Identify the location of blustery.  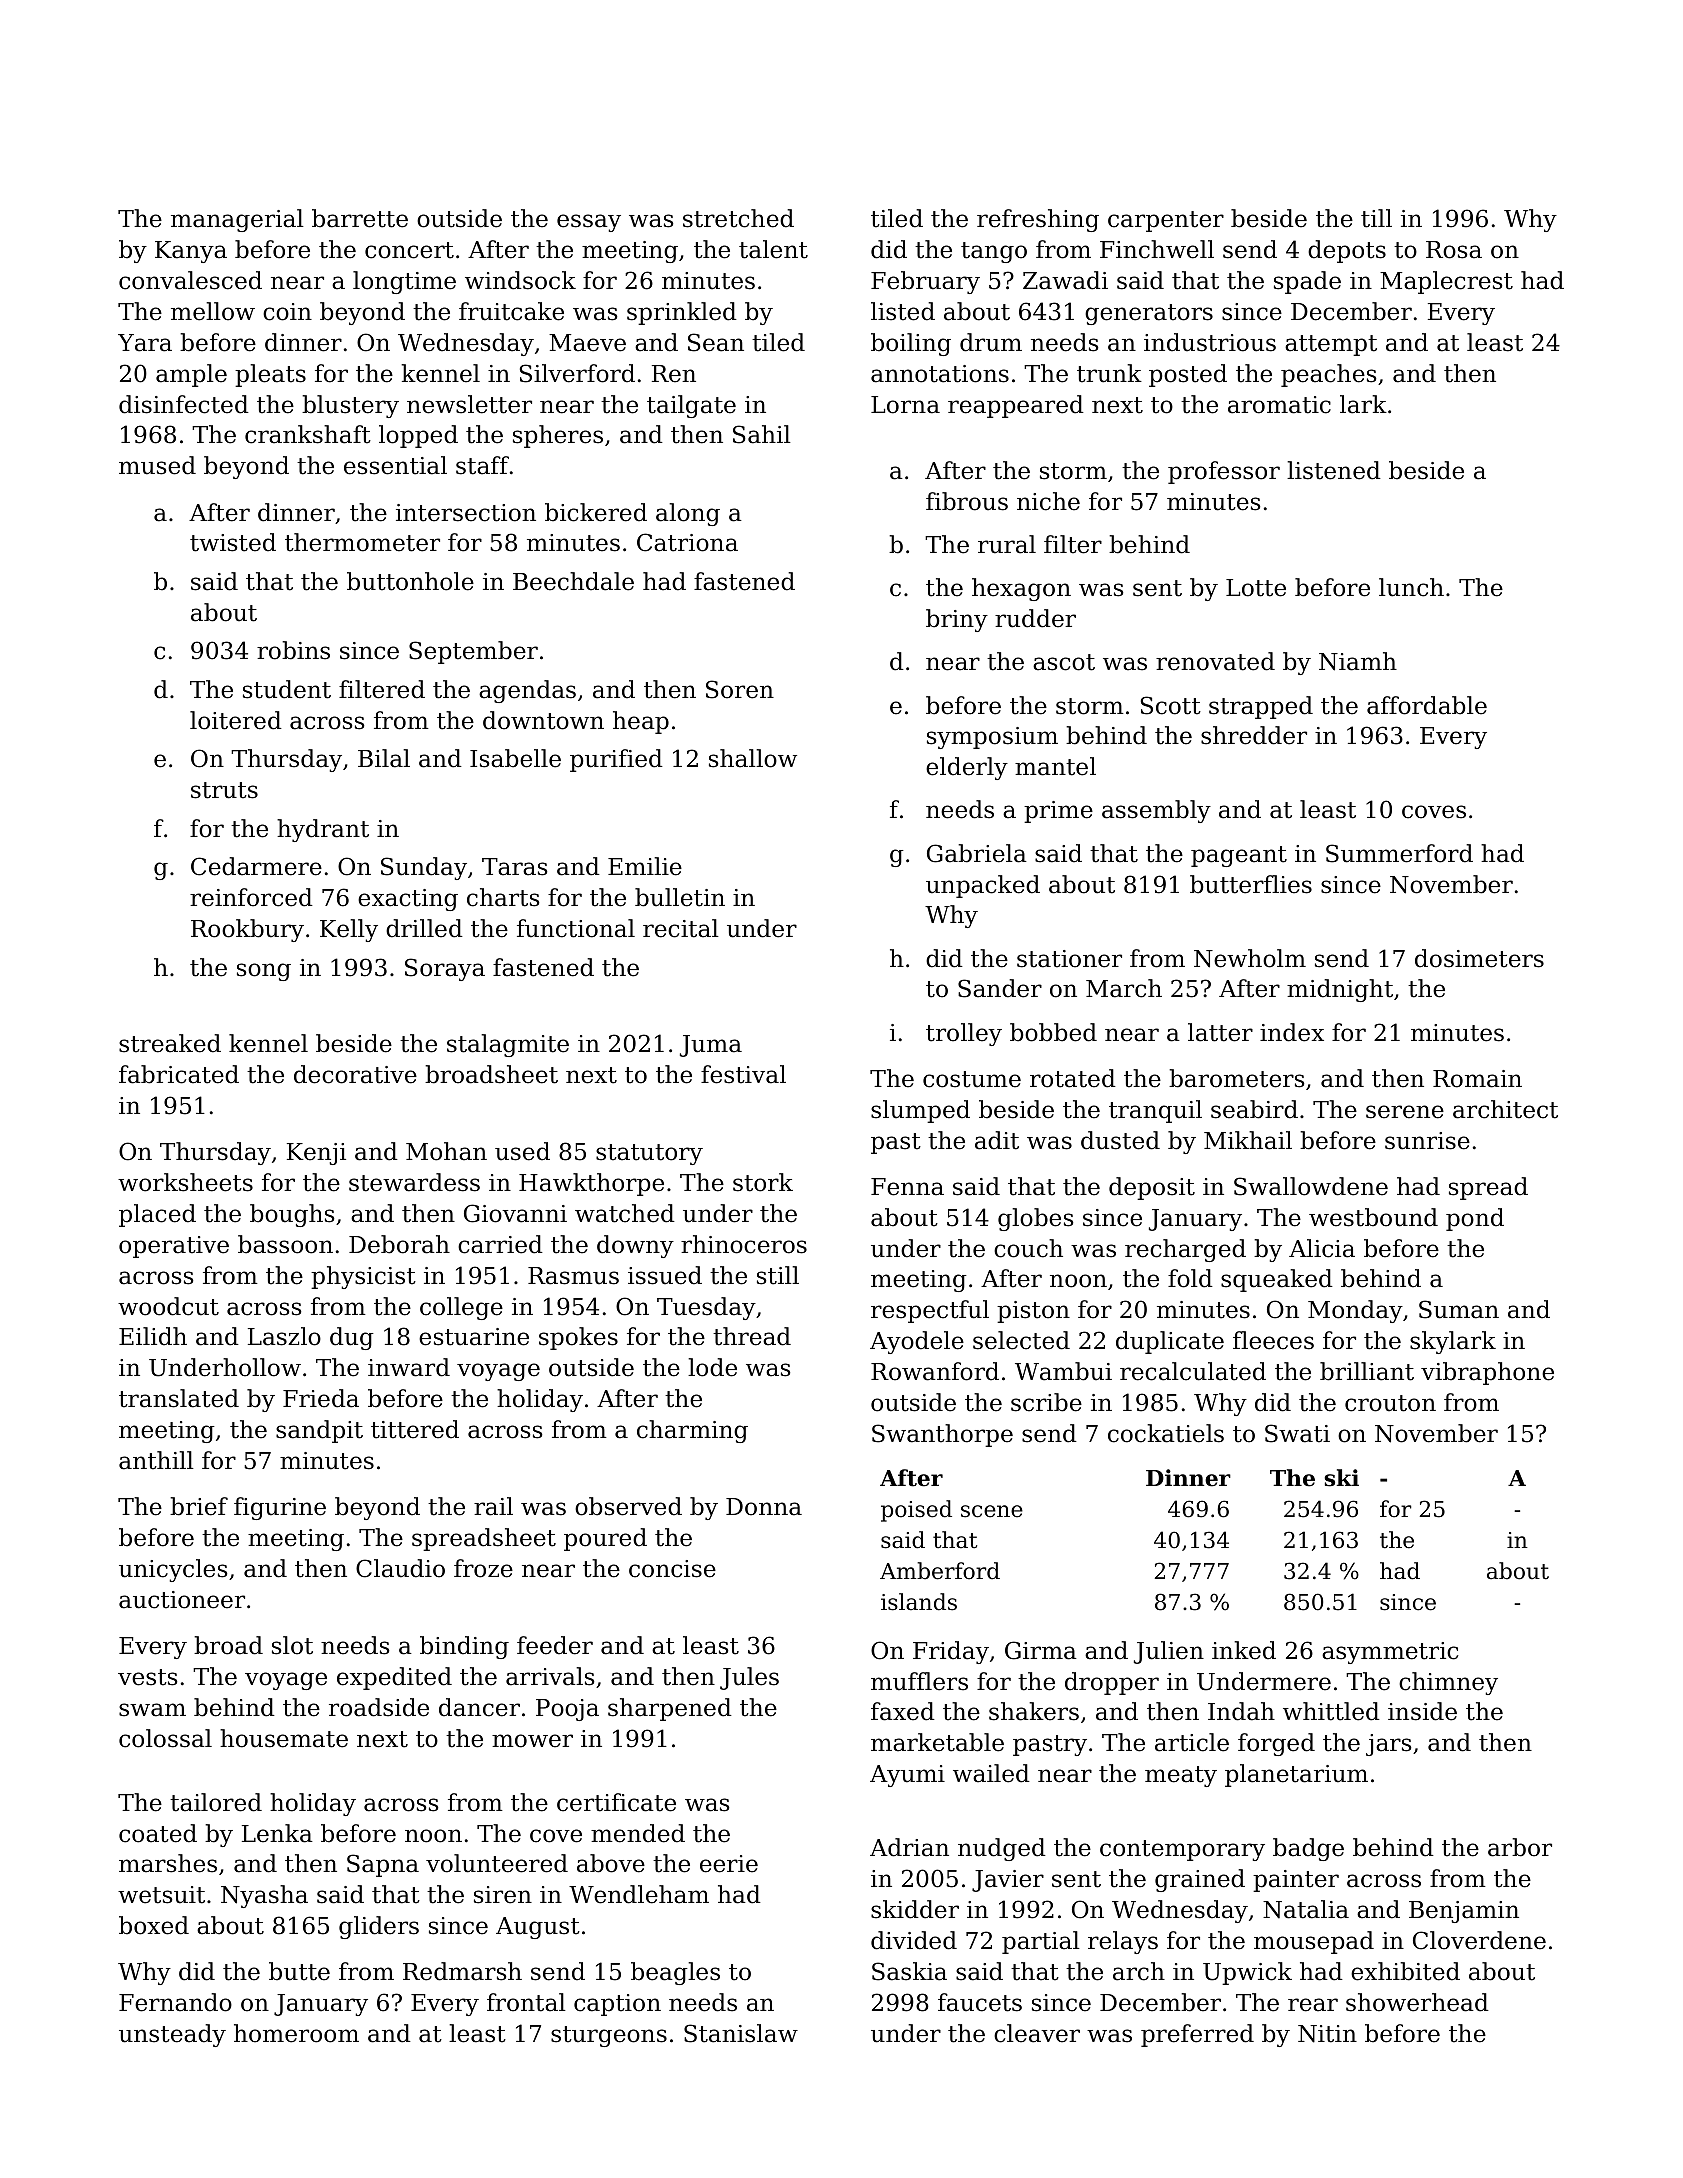
(350, 406).
